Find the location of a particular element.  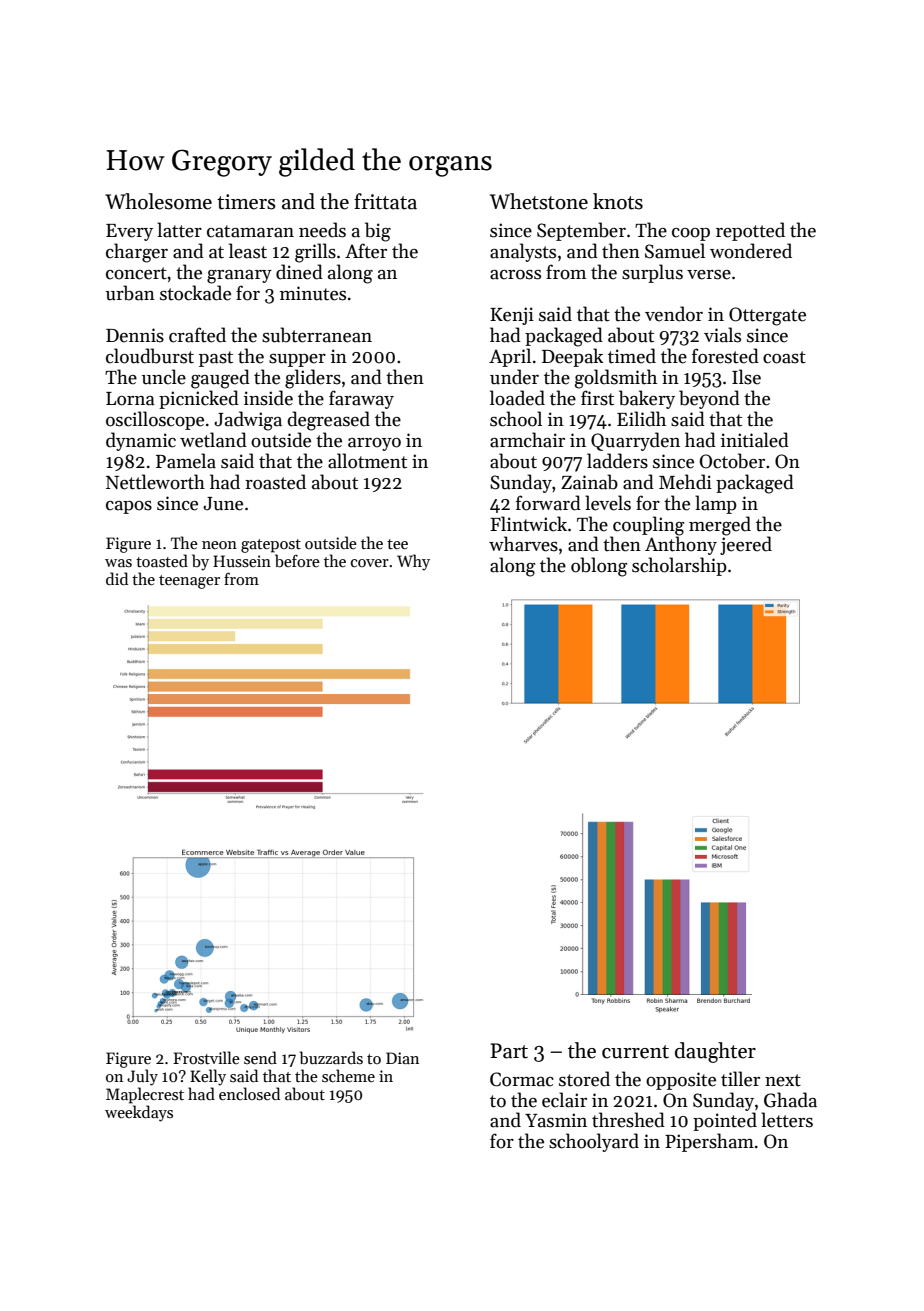

least is located at coordinates (248, 251).
